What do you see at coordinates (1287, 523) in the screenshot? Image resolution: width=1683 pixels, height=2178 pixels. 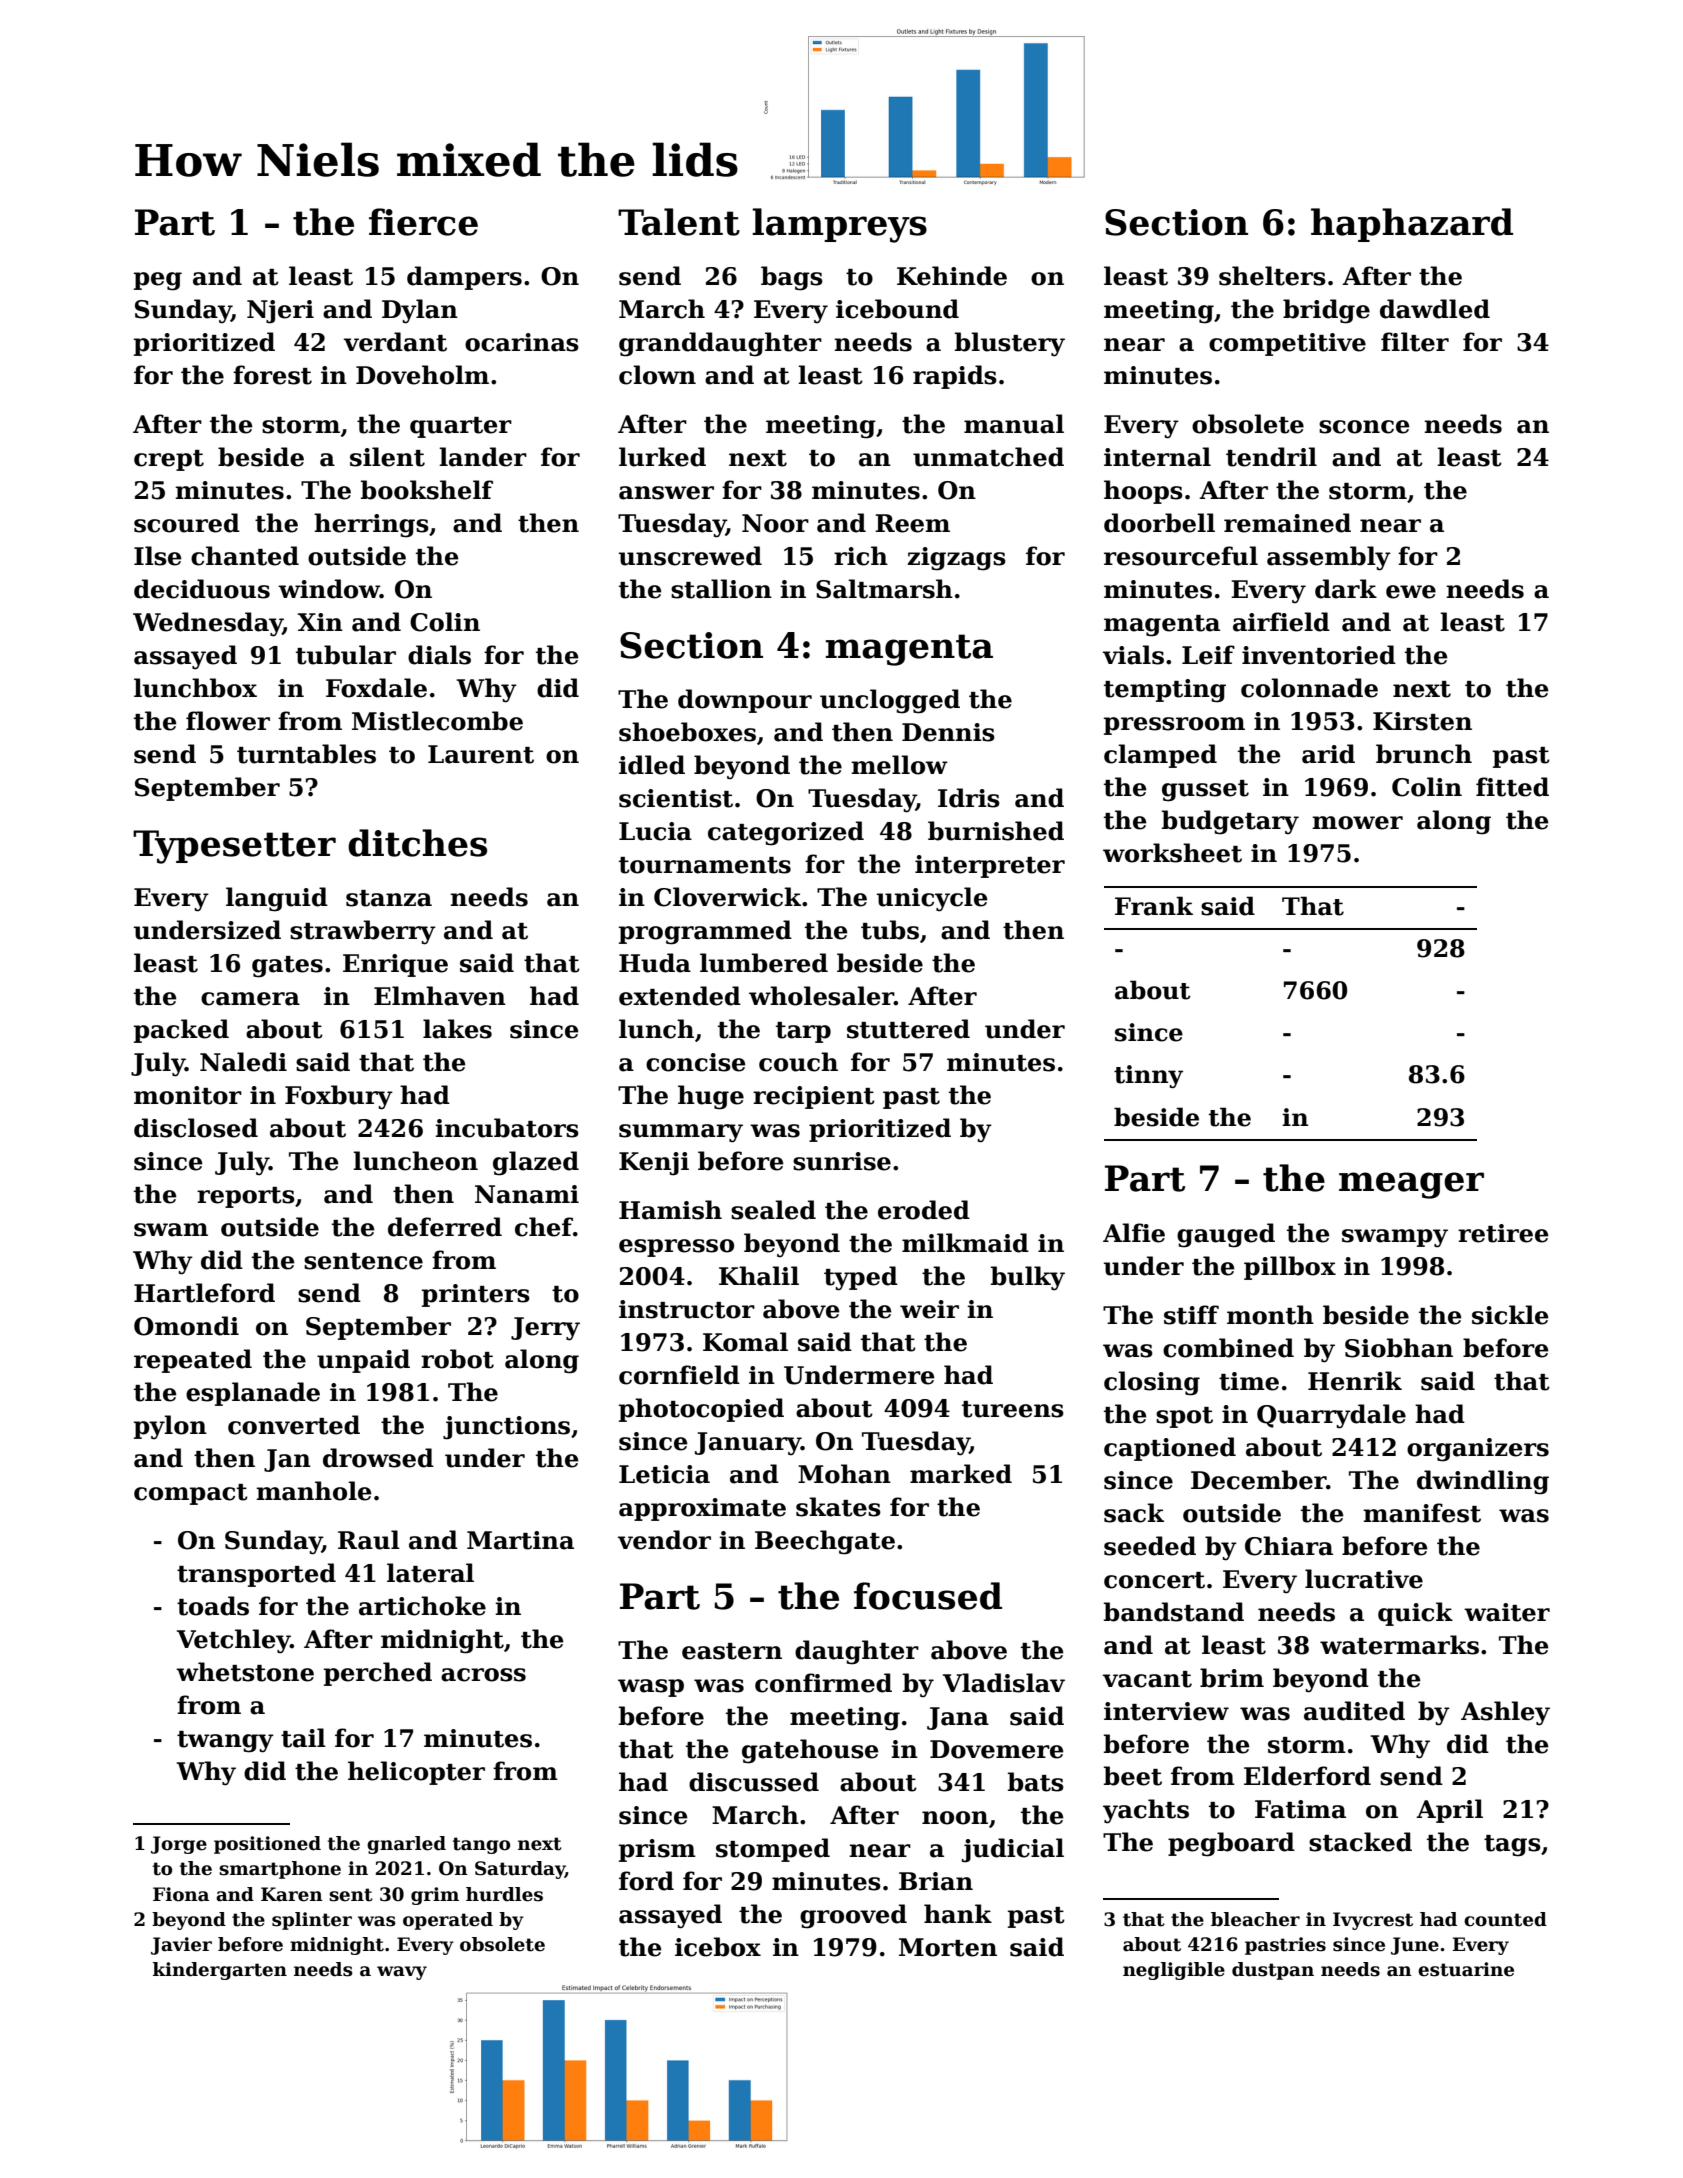 I see `remained` at bounding box center [1287, 523].
